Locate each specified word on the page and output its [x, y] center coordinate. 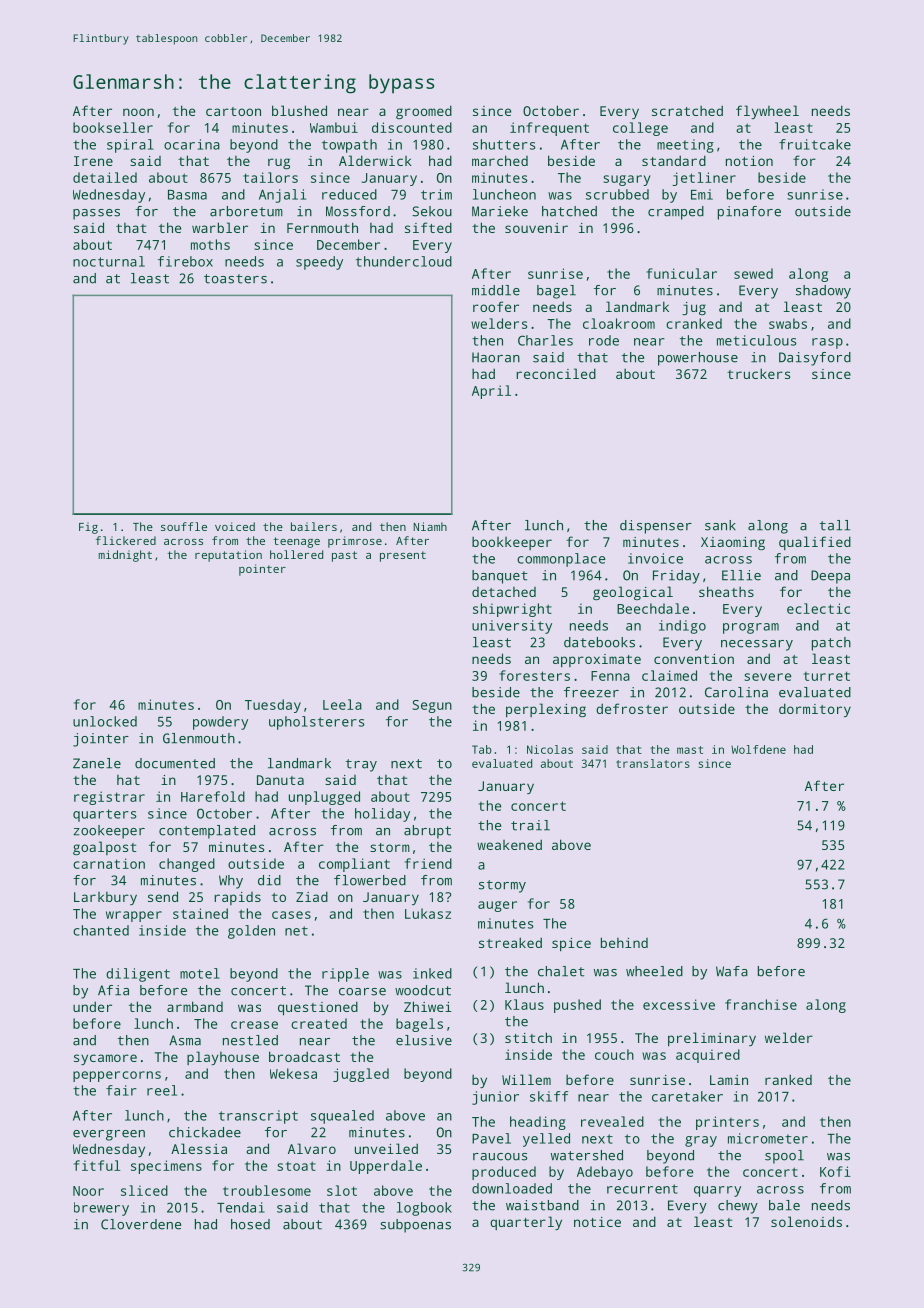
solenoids [806, 1221]
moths [210, 244]
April [491, 392]
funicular [681, 273]
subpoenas [415, 1226]
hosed [250, 1224]
